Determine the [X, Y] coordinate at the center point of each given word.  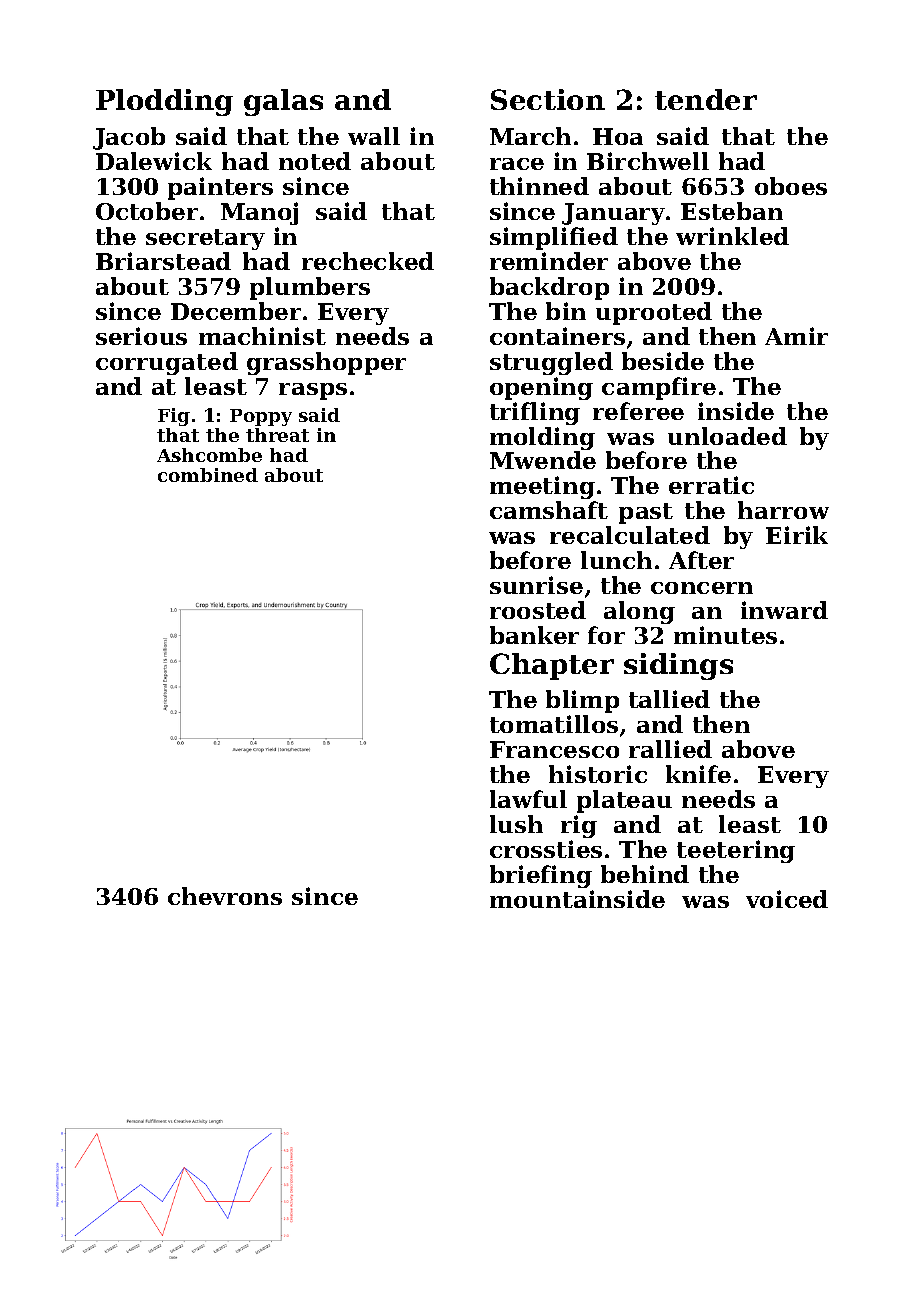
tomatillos [554, 724]
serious [141, 336]
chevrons [225, 896]
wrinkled [732, 236]
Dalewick [154, 161]
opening [541, 388]
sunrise [536, 585]
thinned [539, 186]
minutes [725, 635]
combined [208, 475]
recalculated [630, 535]
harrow [783, 510]
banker [534, 635]
